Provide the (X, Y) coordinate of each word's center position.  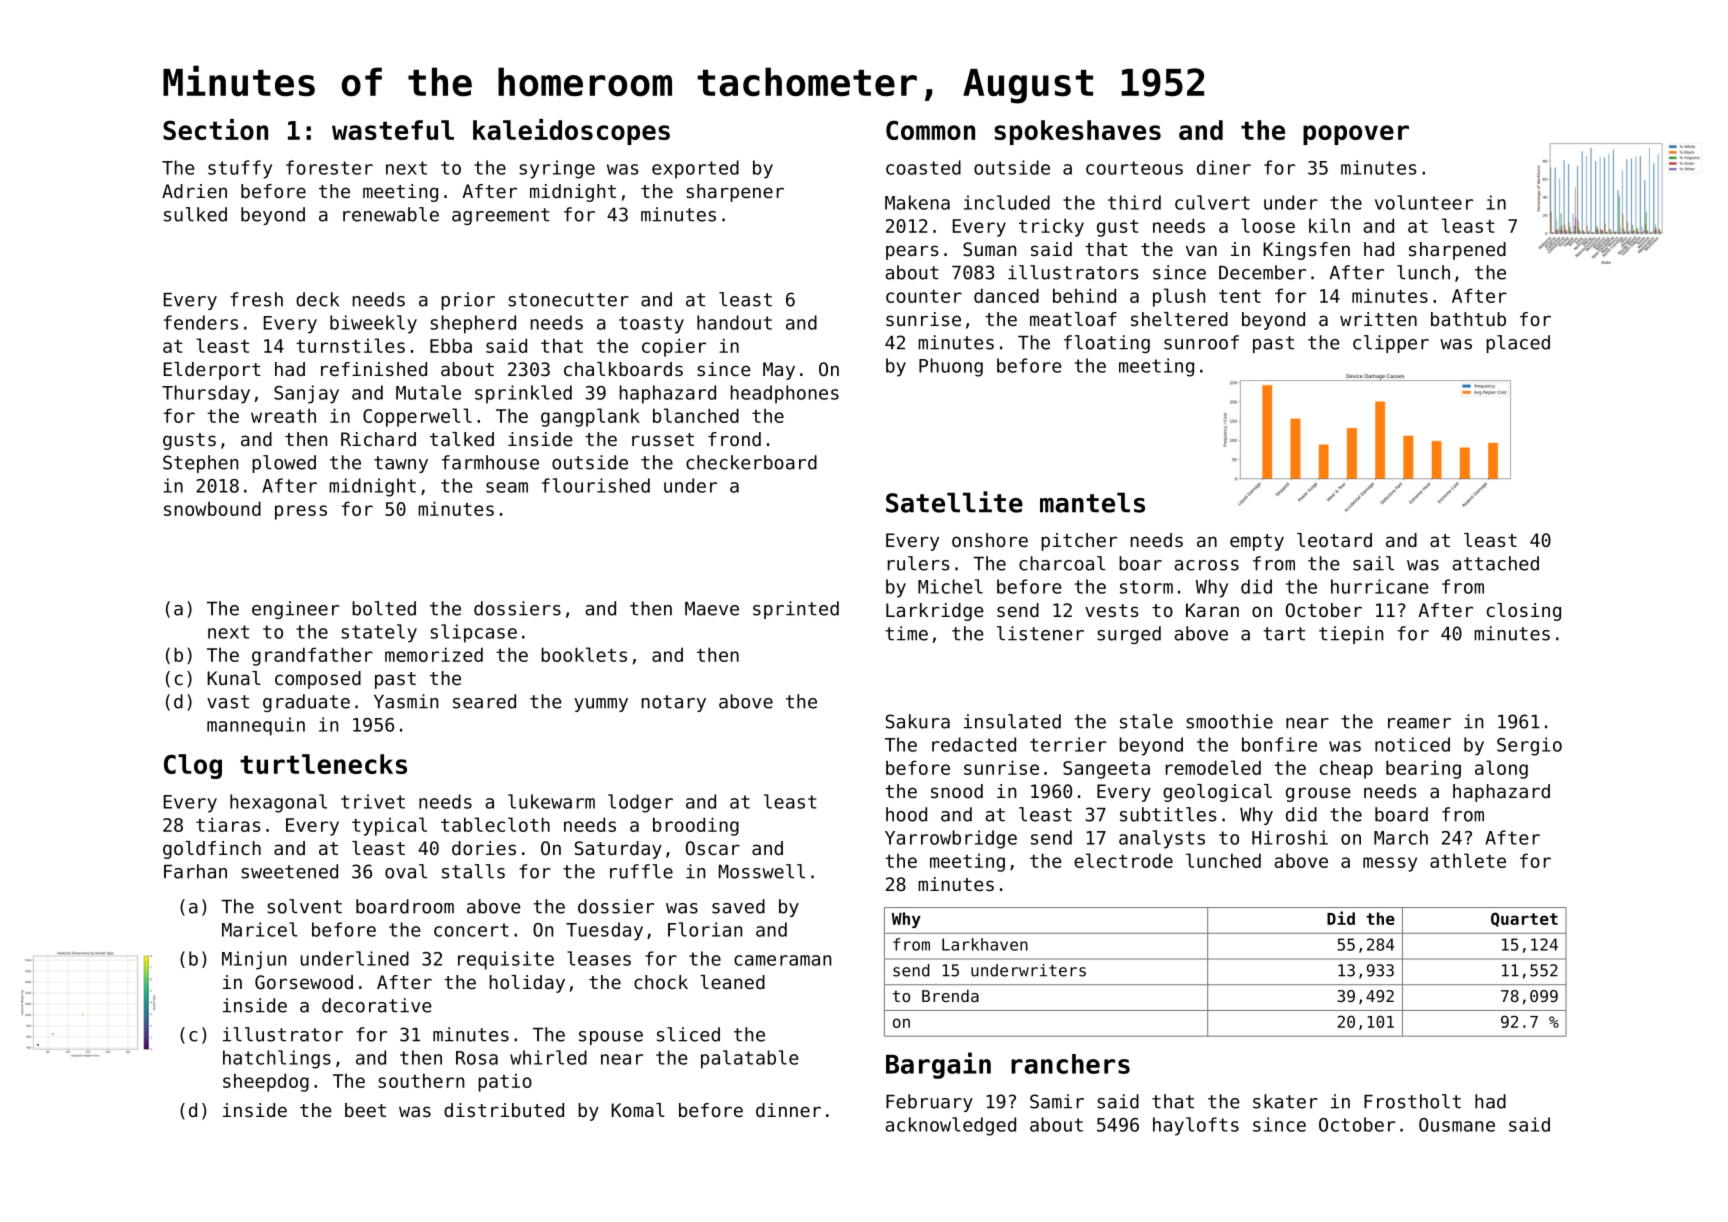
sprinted (796, 610)
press (301, 512)
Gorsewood (304, 982)
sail (1373, 563)
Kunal (234, 678)
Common (930, 130)
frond (734, 439)
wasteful (393, 130)
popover (1356, 135)
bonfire (1279, 744)
